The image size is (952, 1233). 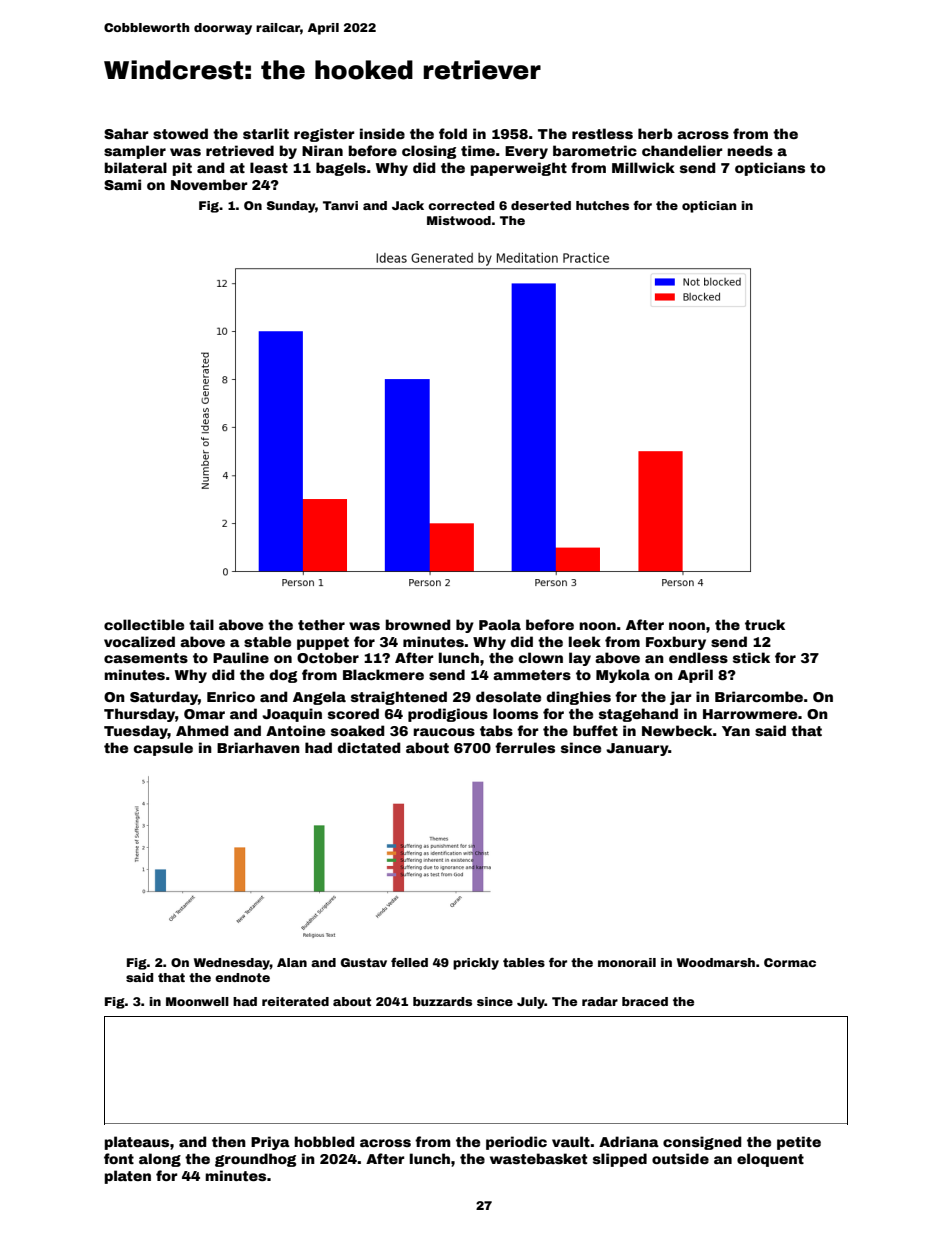 I want to click on browned, so click(x=418, y=624).
